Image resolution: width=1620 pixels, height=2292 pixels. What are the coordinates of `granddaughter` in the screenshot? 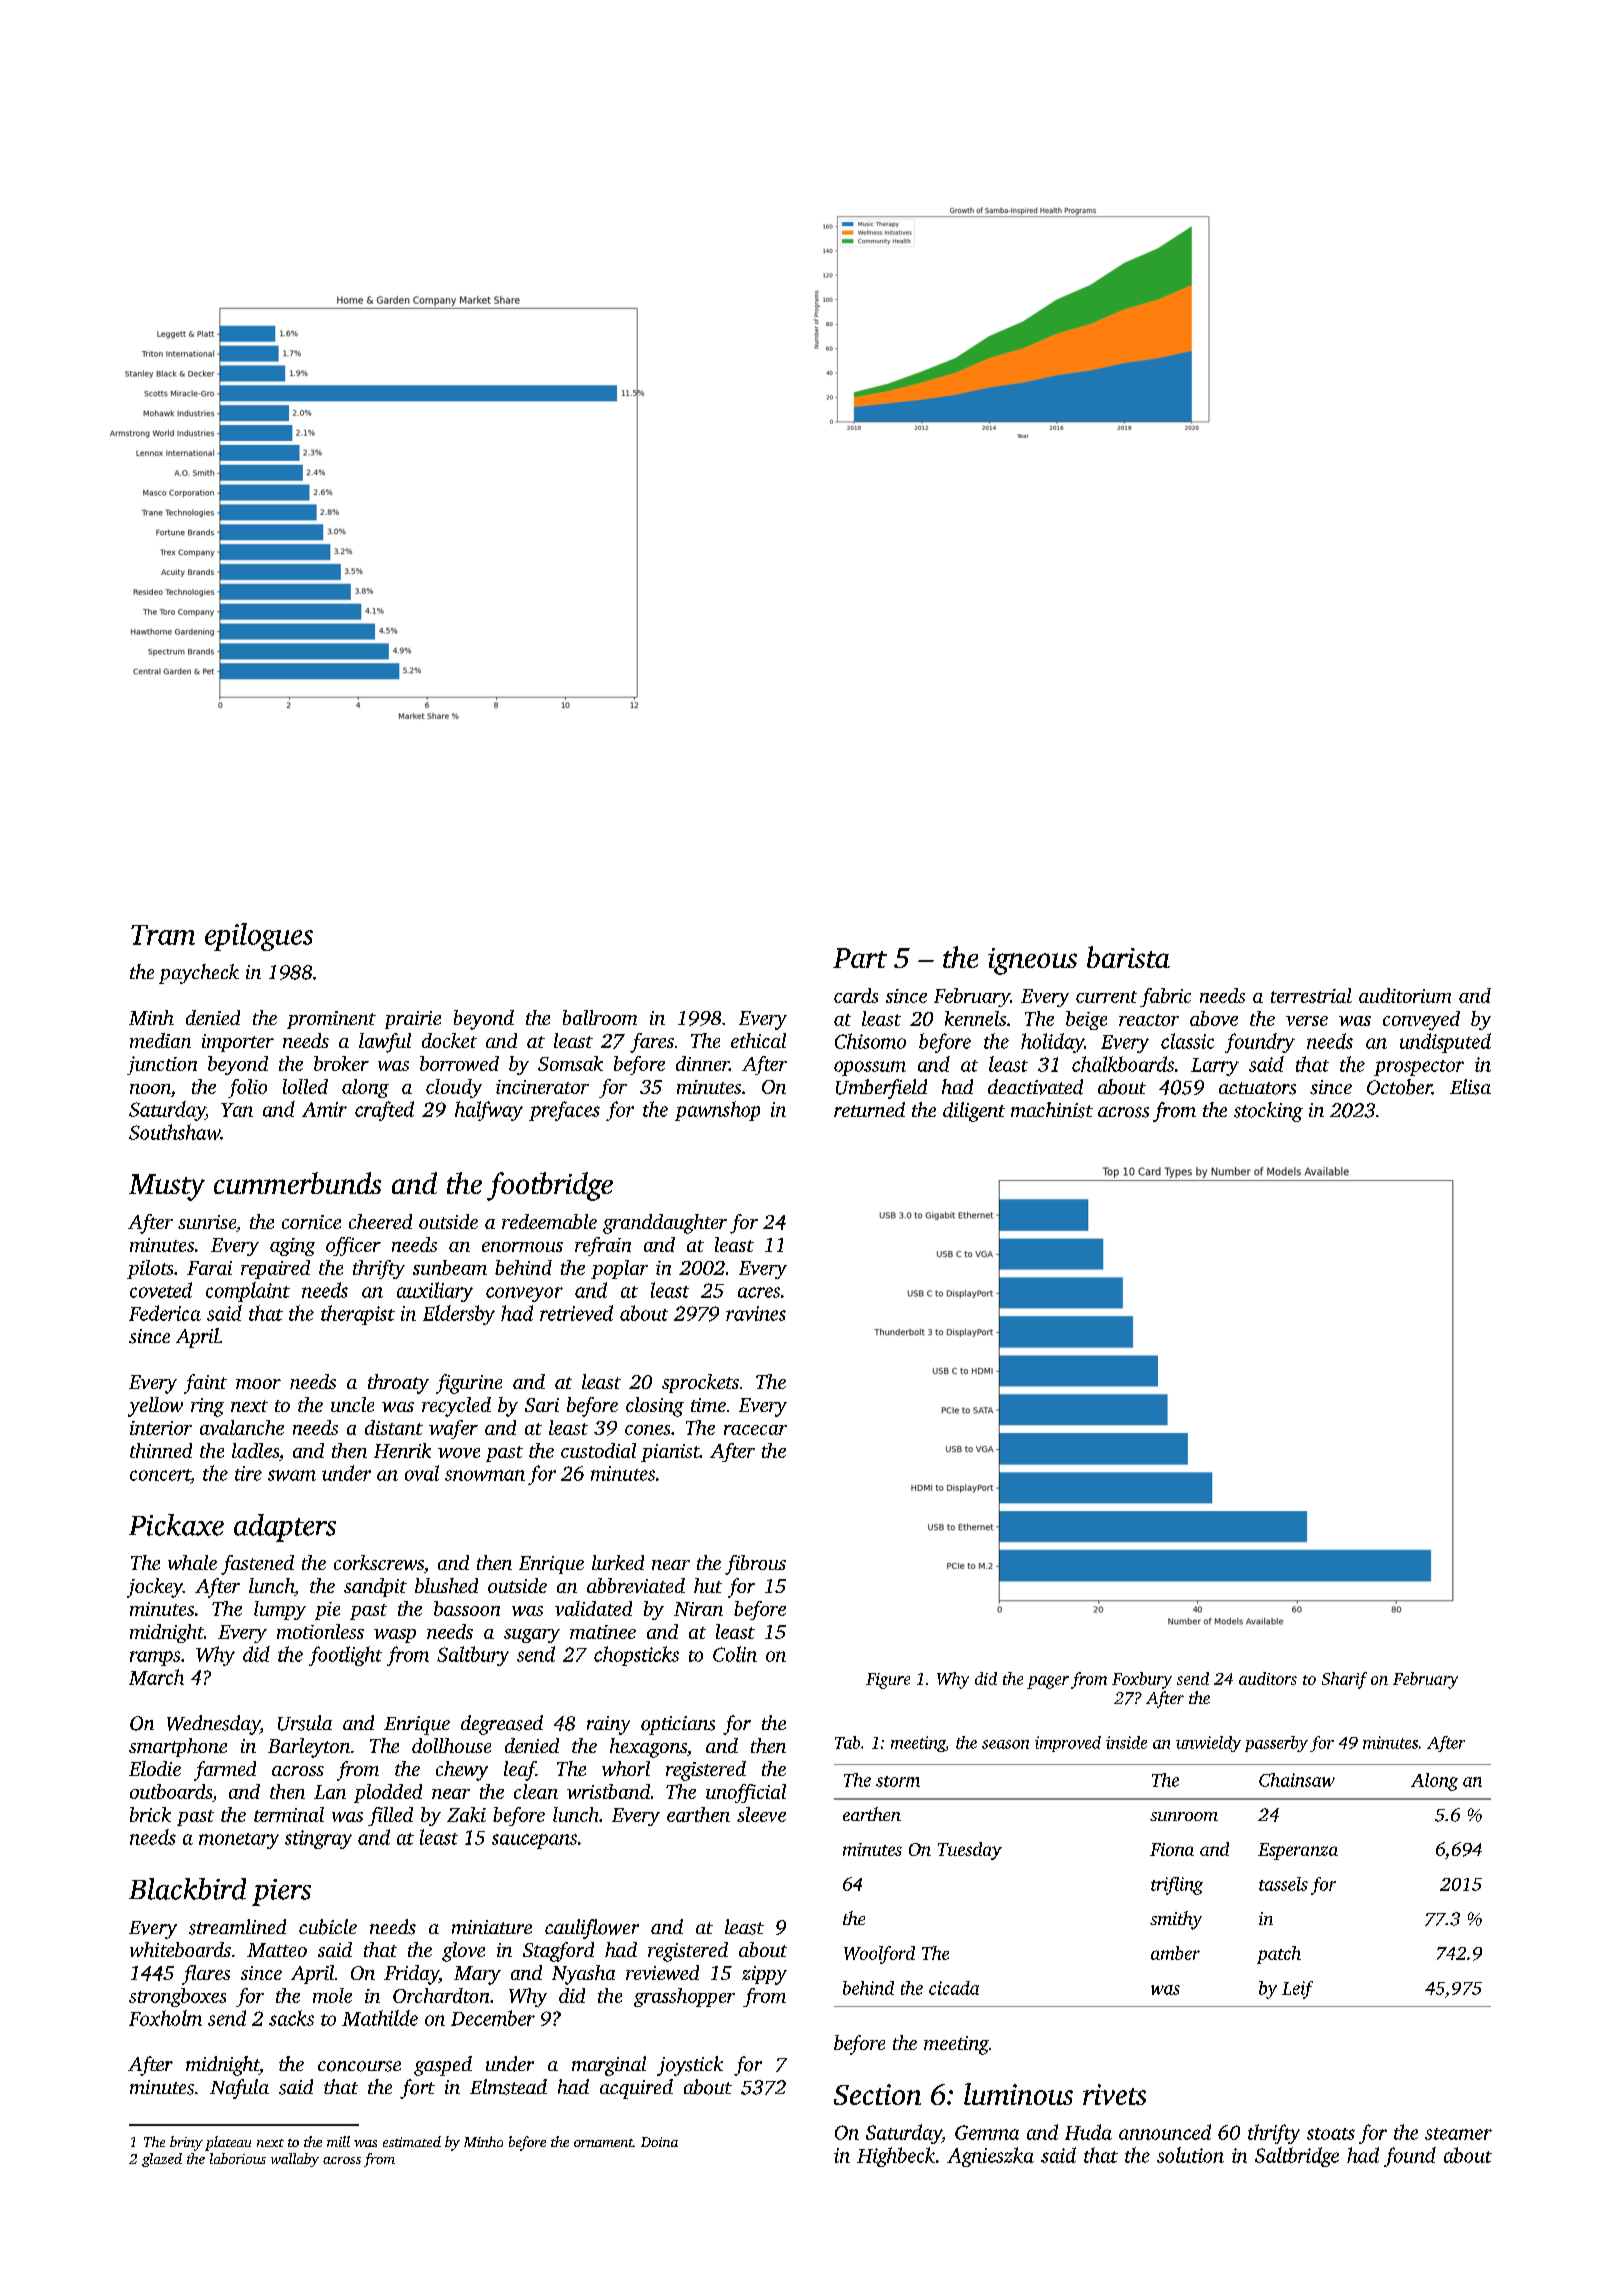 It's located at (665, 1224).
